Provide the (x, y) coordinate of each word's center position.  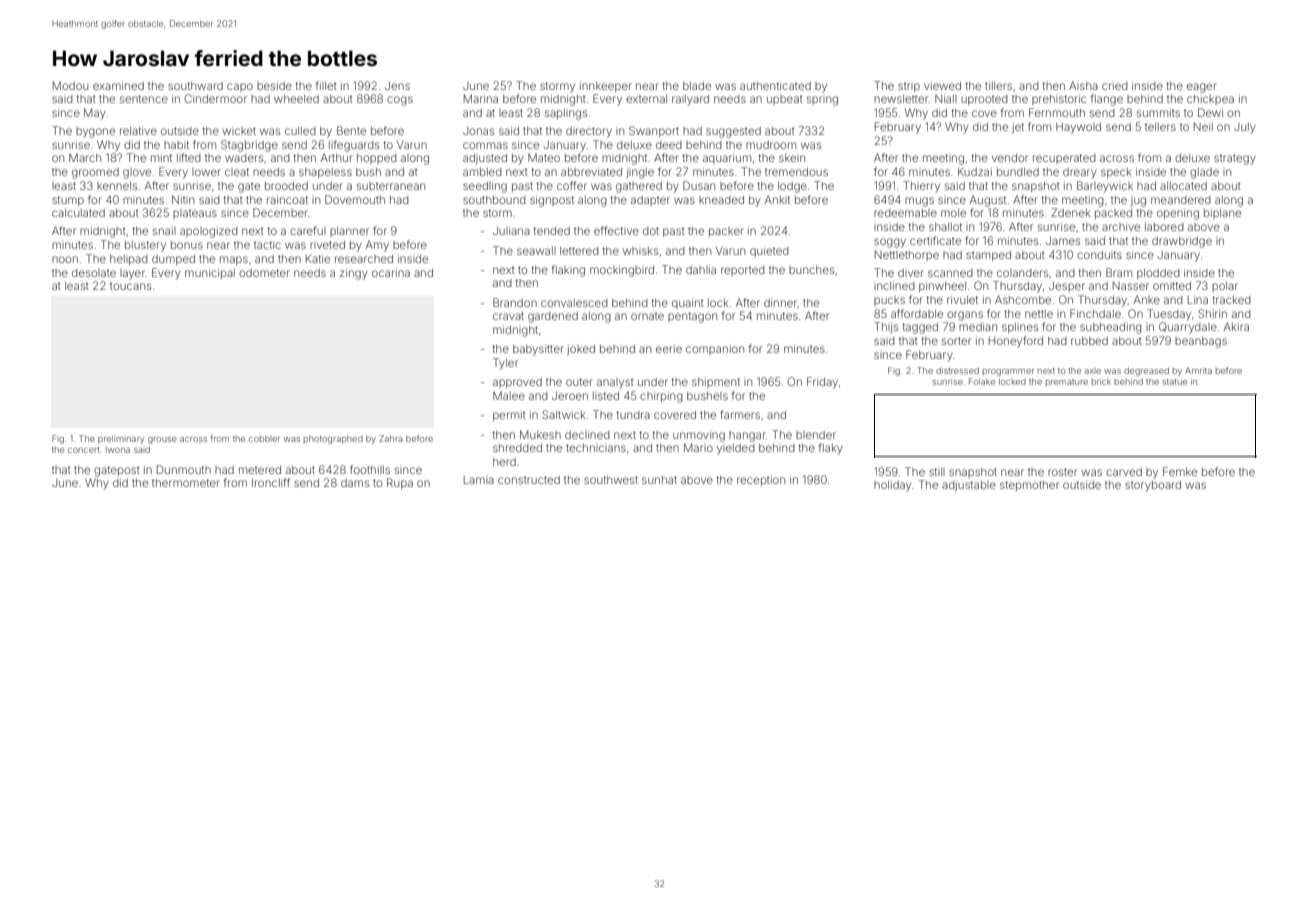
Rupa (400, 483)
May (95, 114)
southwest (611, 480)
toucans (130, 286)
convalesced (574, 303)
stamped (988, 256)
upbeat (785, 100)
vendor (1010, 158)
